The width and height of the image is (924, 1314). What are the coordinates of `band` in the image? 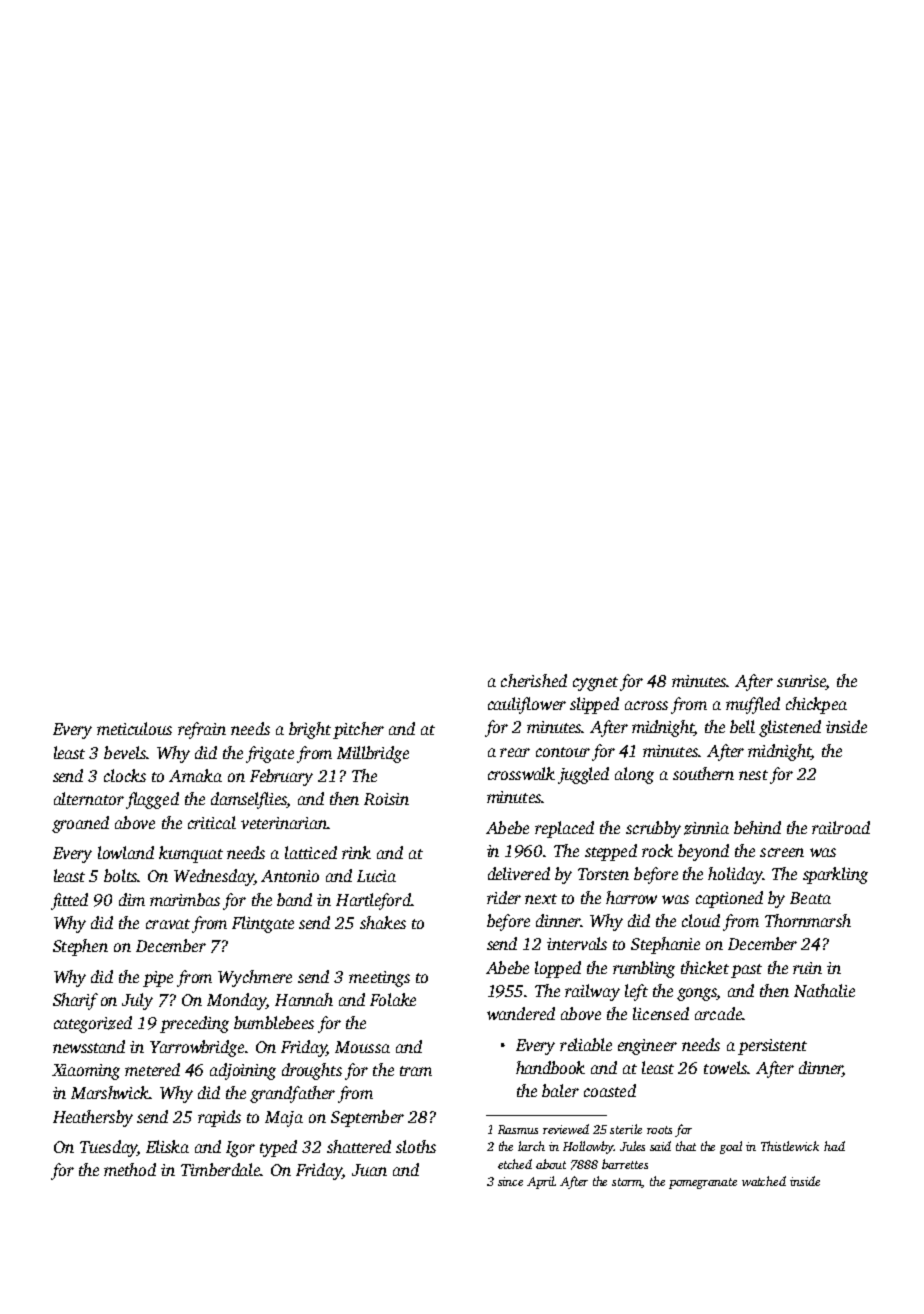 It's located at (294, 899).
